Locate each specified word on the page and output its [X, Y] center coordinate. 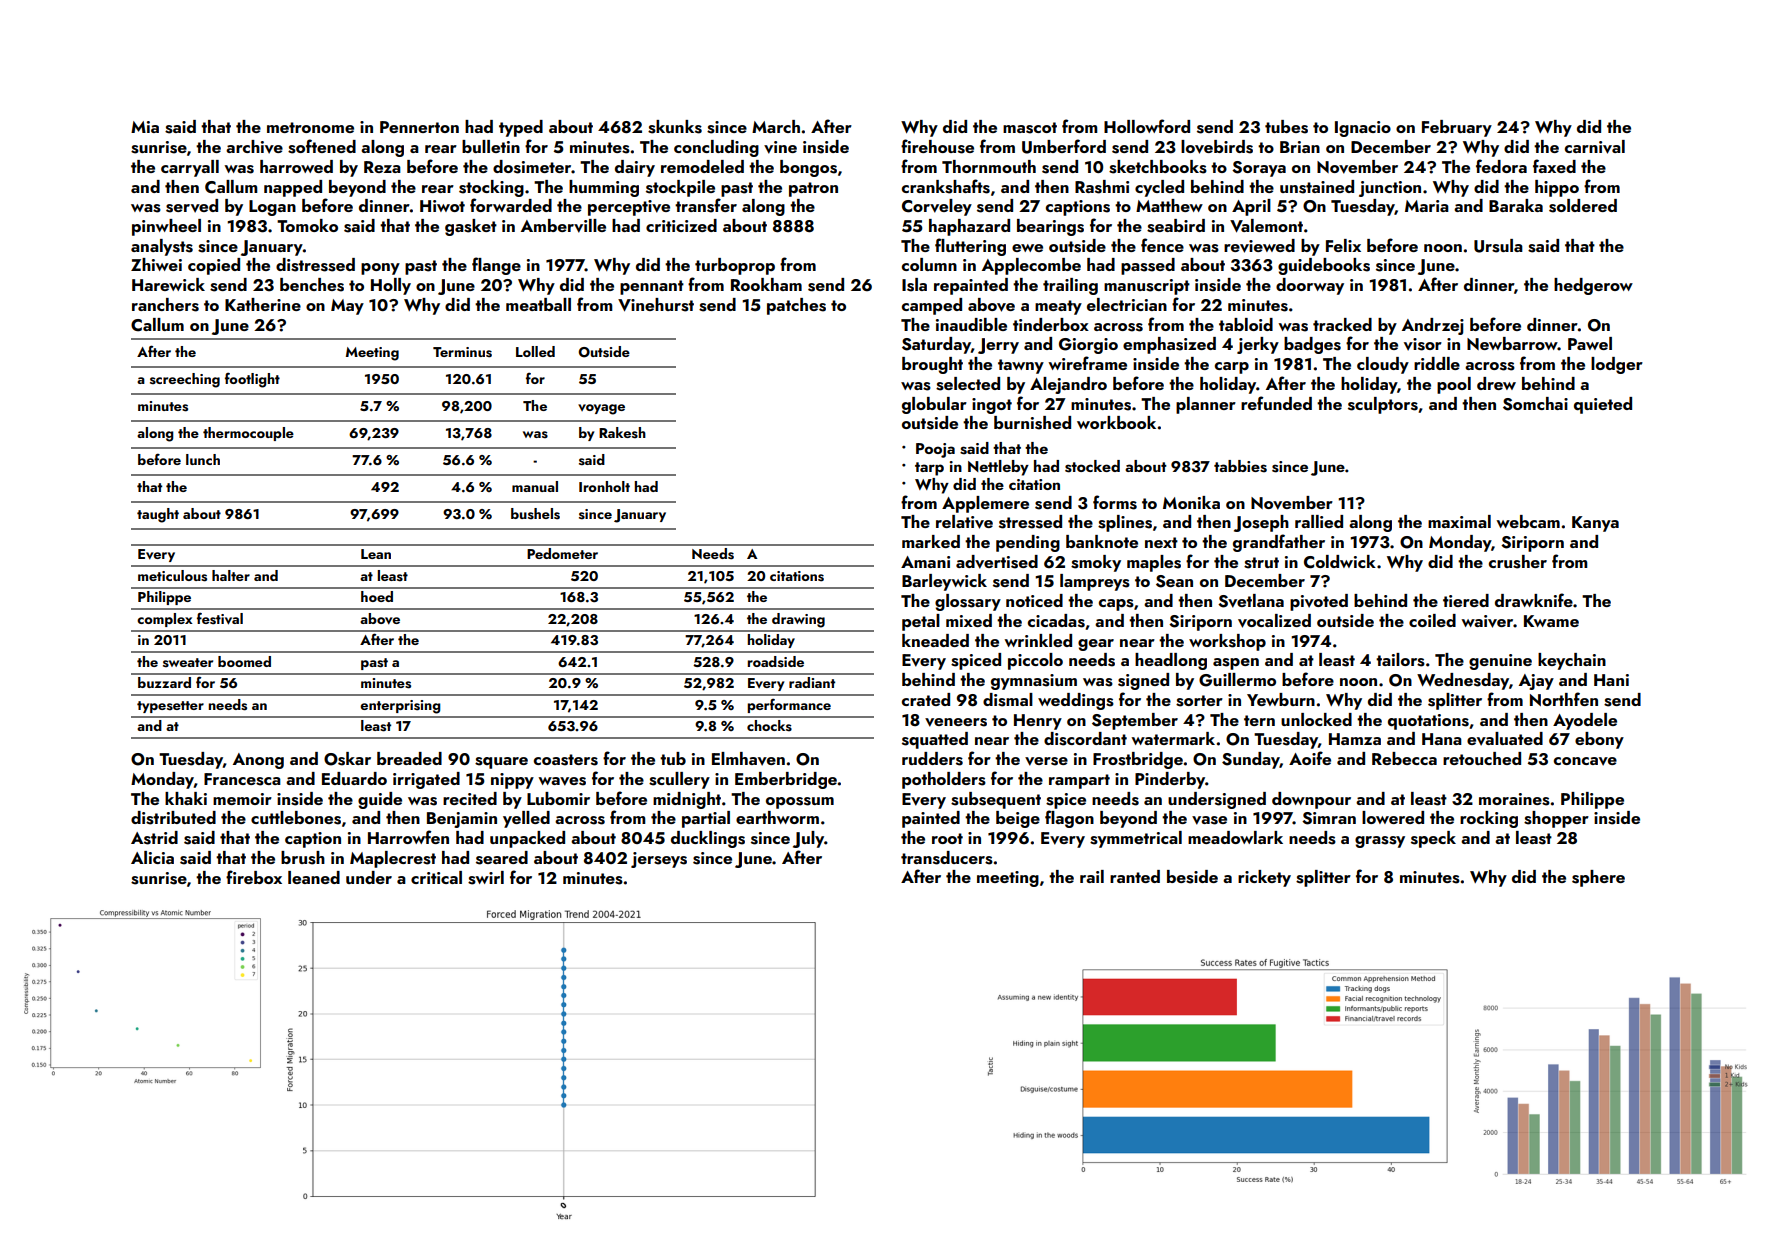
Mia [145, 127]
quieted [1603, 405]
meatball [538, 304]
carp [1232, 368]
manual [535, 486]
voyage [601, 409]
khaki [186, 798]
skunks [675, 127]
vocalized [1274, 621]
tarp [929, 469]
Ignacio [1363, 129]
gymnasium [1034, 682]
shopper [1556, 819]
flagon [1069, 819]
